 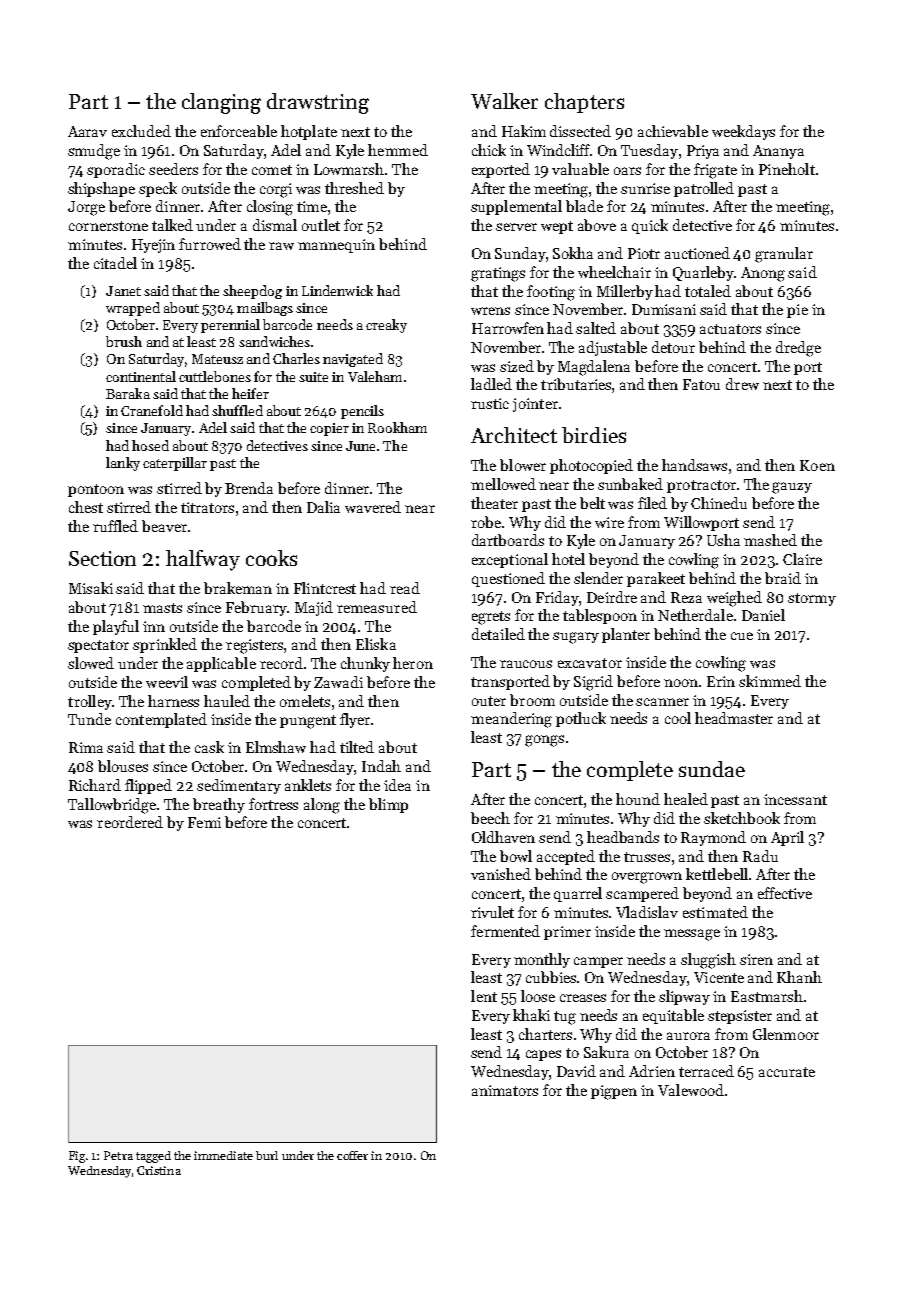 What do you see at coordinates (267, 1155) in the screenshot?
I see `burl` at bounding box center [267, 1155].
